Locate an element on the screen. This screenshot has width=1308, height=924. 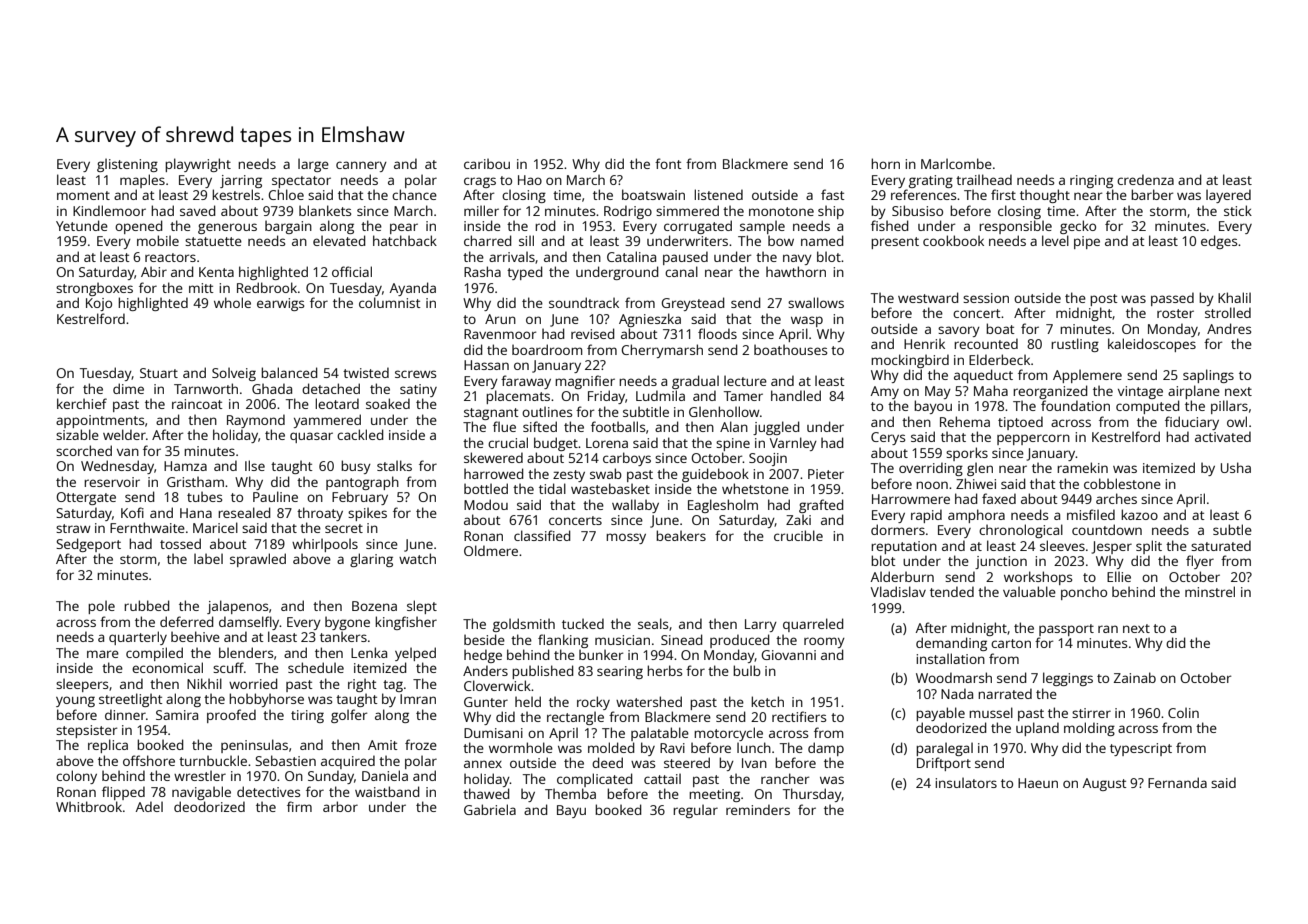
ketch is located at coordinates (767, 701).
